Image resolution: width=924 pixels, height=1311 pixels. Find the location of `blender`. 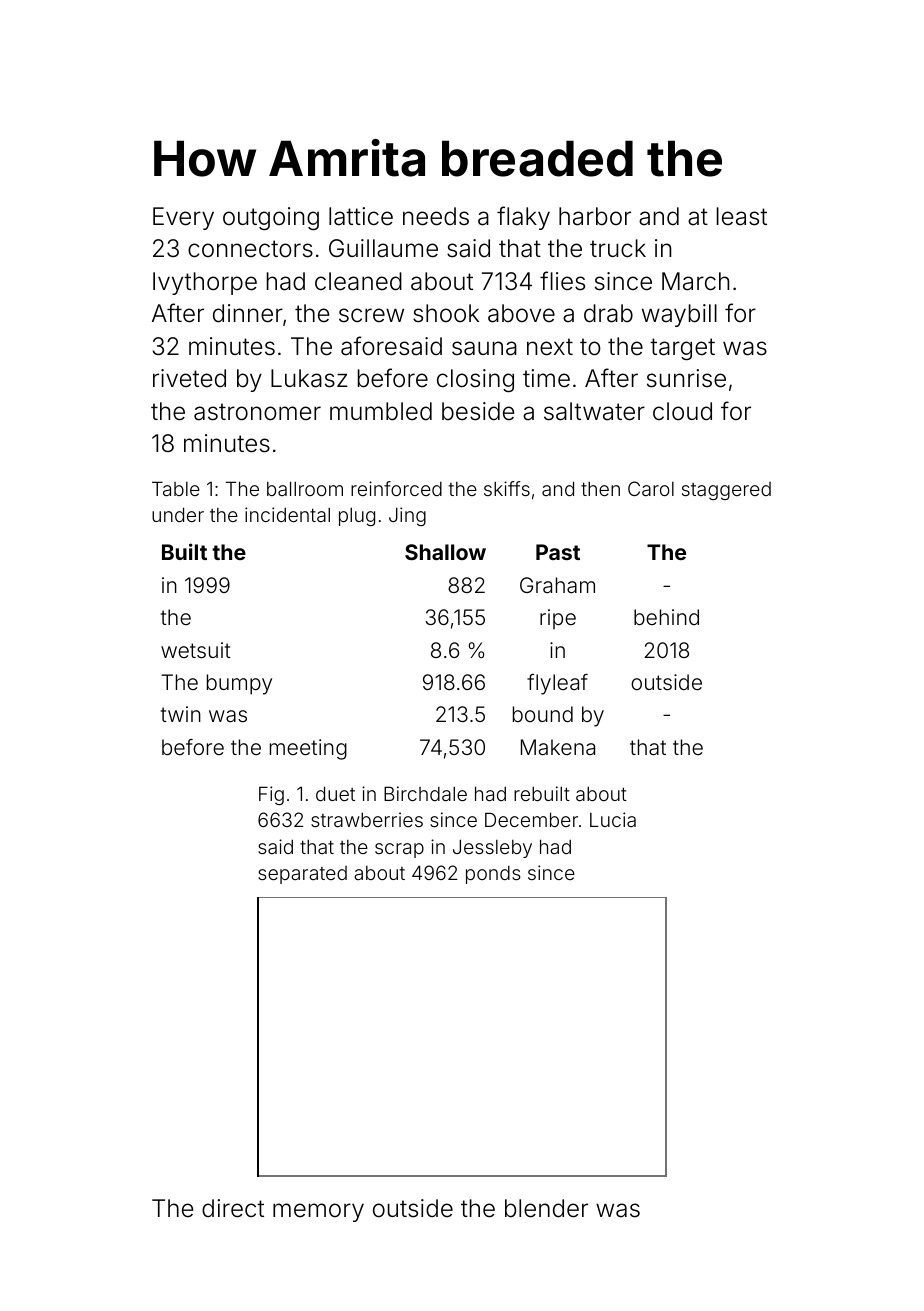

blender is located at coordinates (546, 1208).
